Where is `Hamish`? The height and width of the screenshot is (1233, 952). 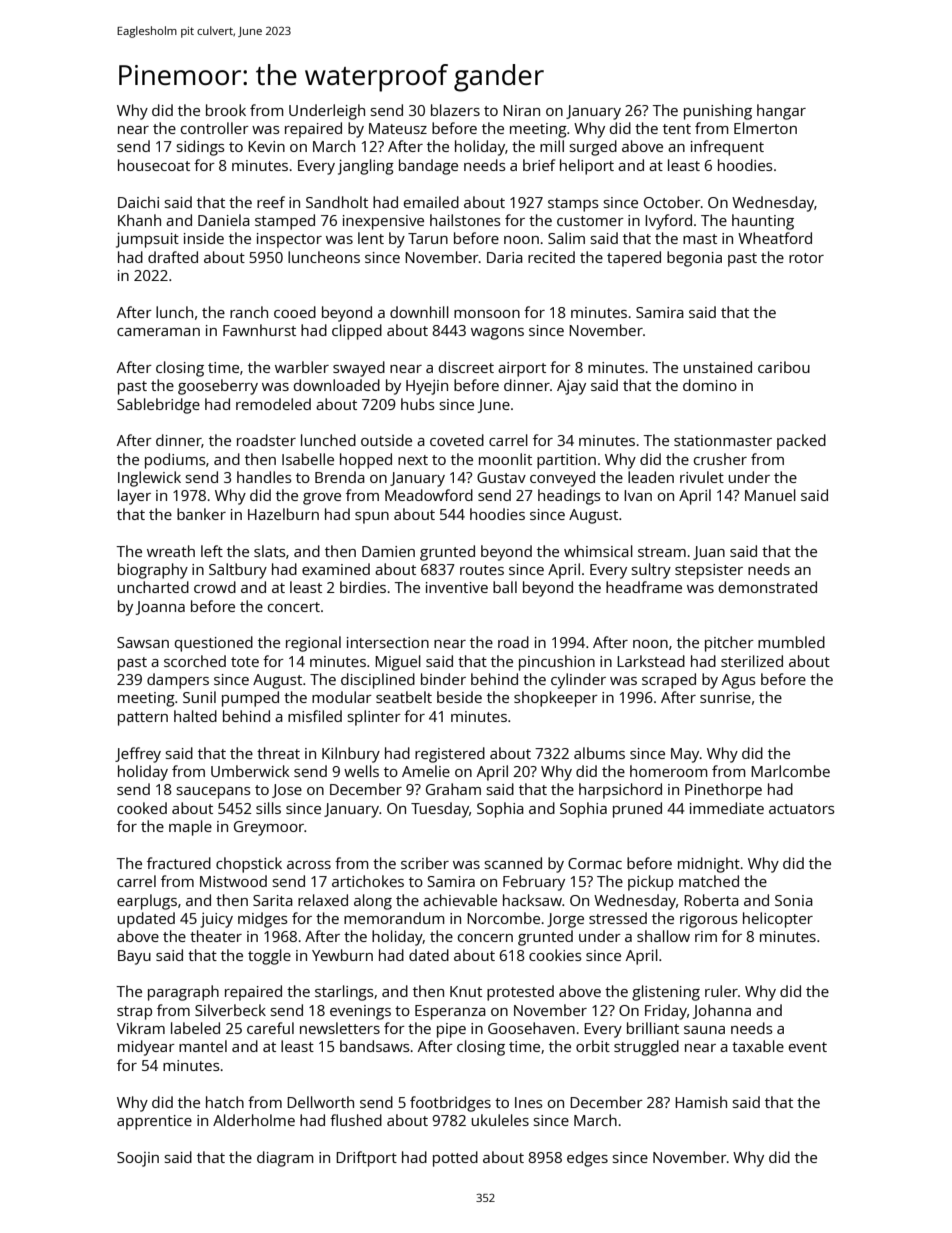
Hamish is located at coordinates (701, 1102).
